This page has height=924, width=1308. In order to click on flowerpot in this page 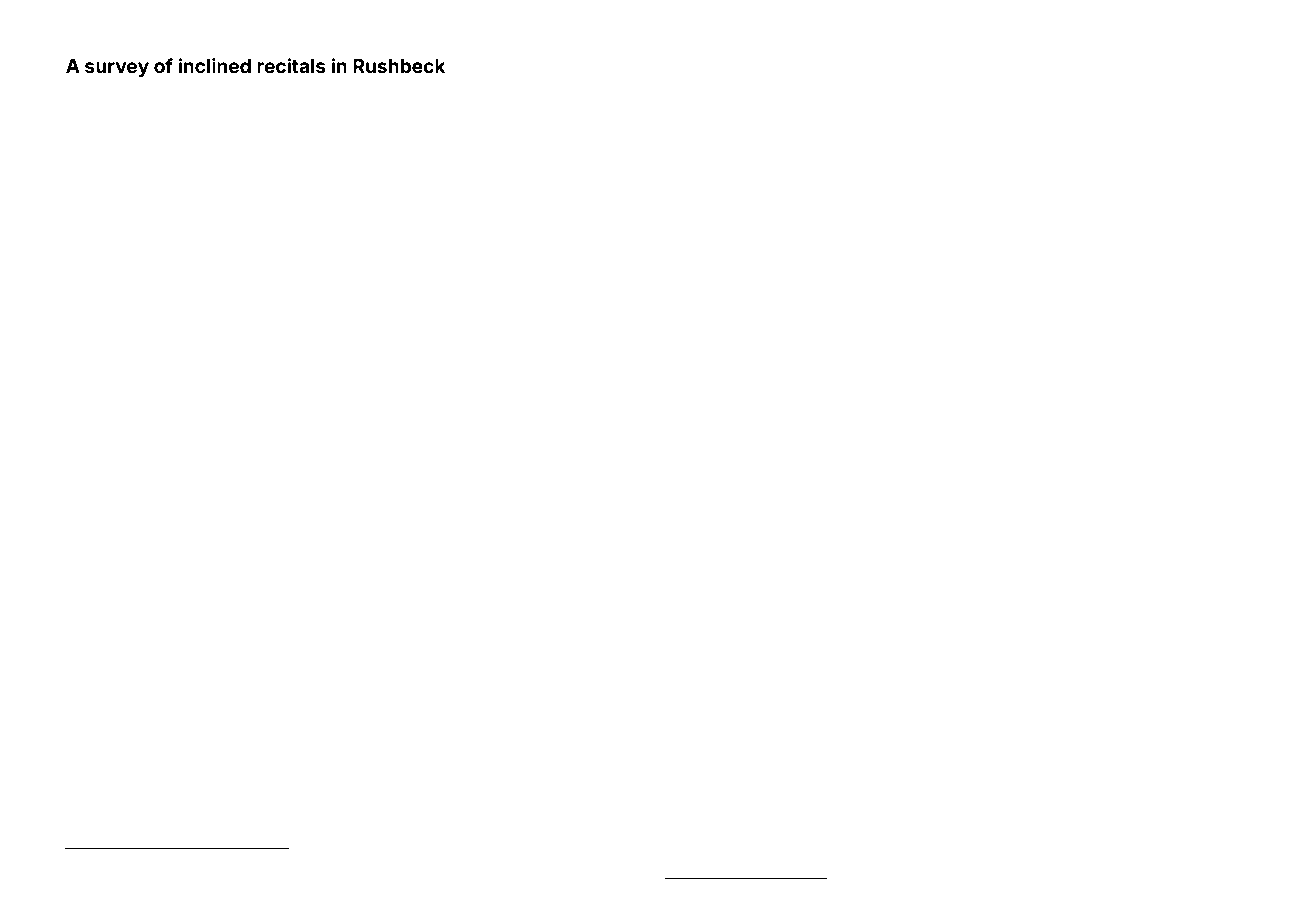, I will do `click(85, 161)`.
